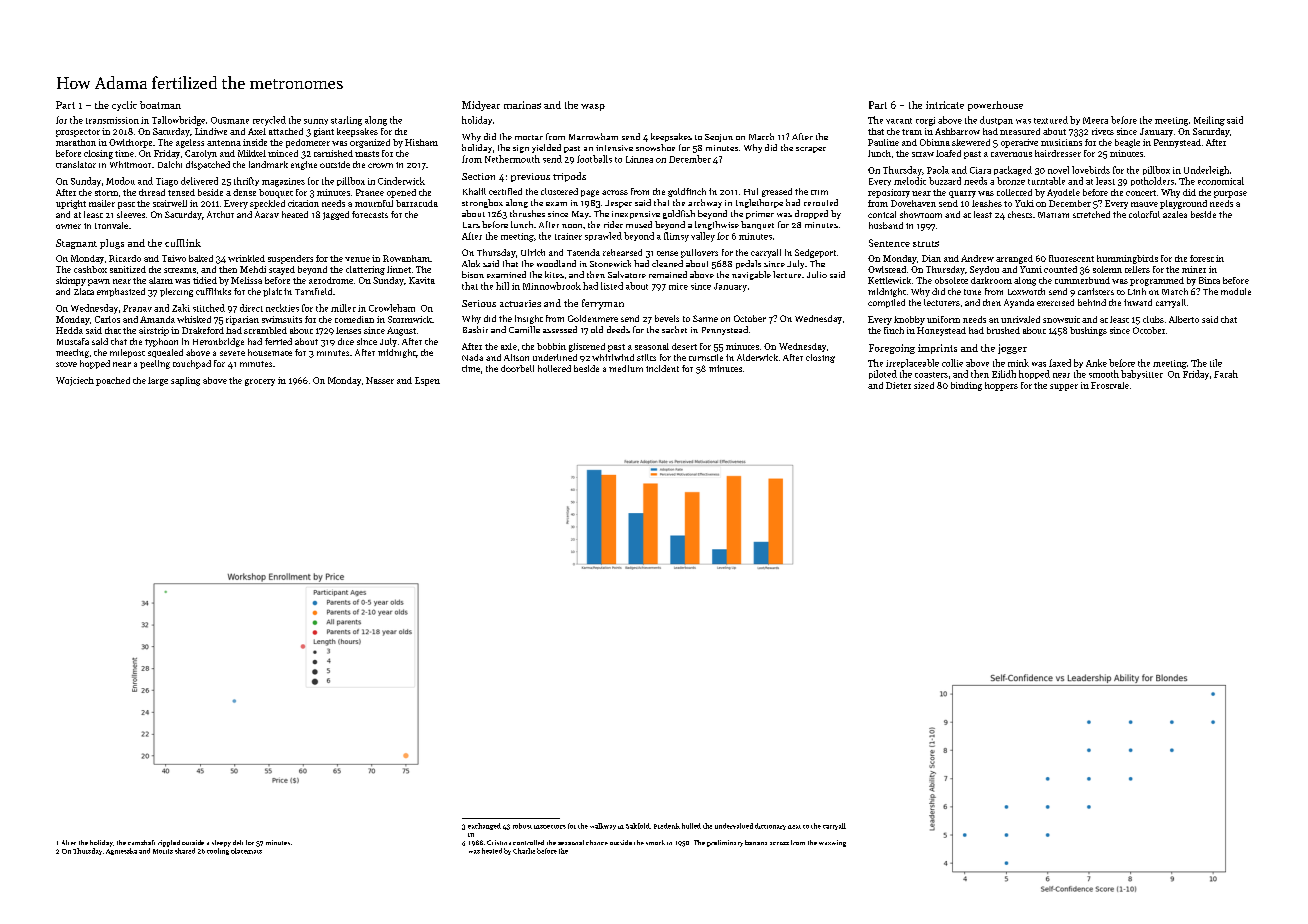 This page has width=1308, height=924. Describe the element at coordinates (1091, 170) in the page. I see `lovebirds` at that location.
